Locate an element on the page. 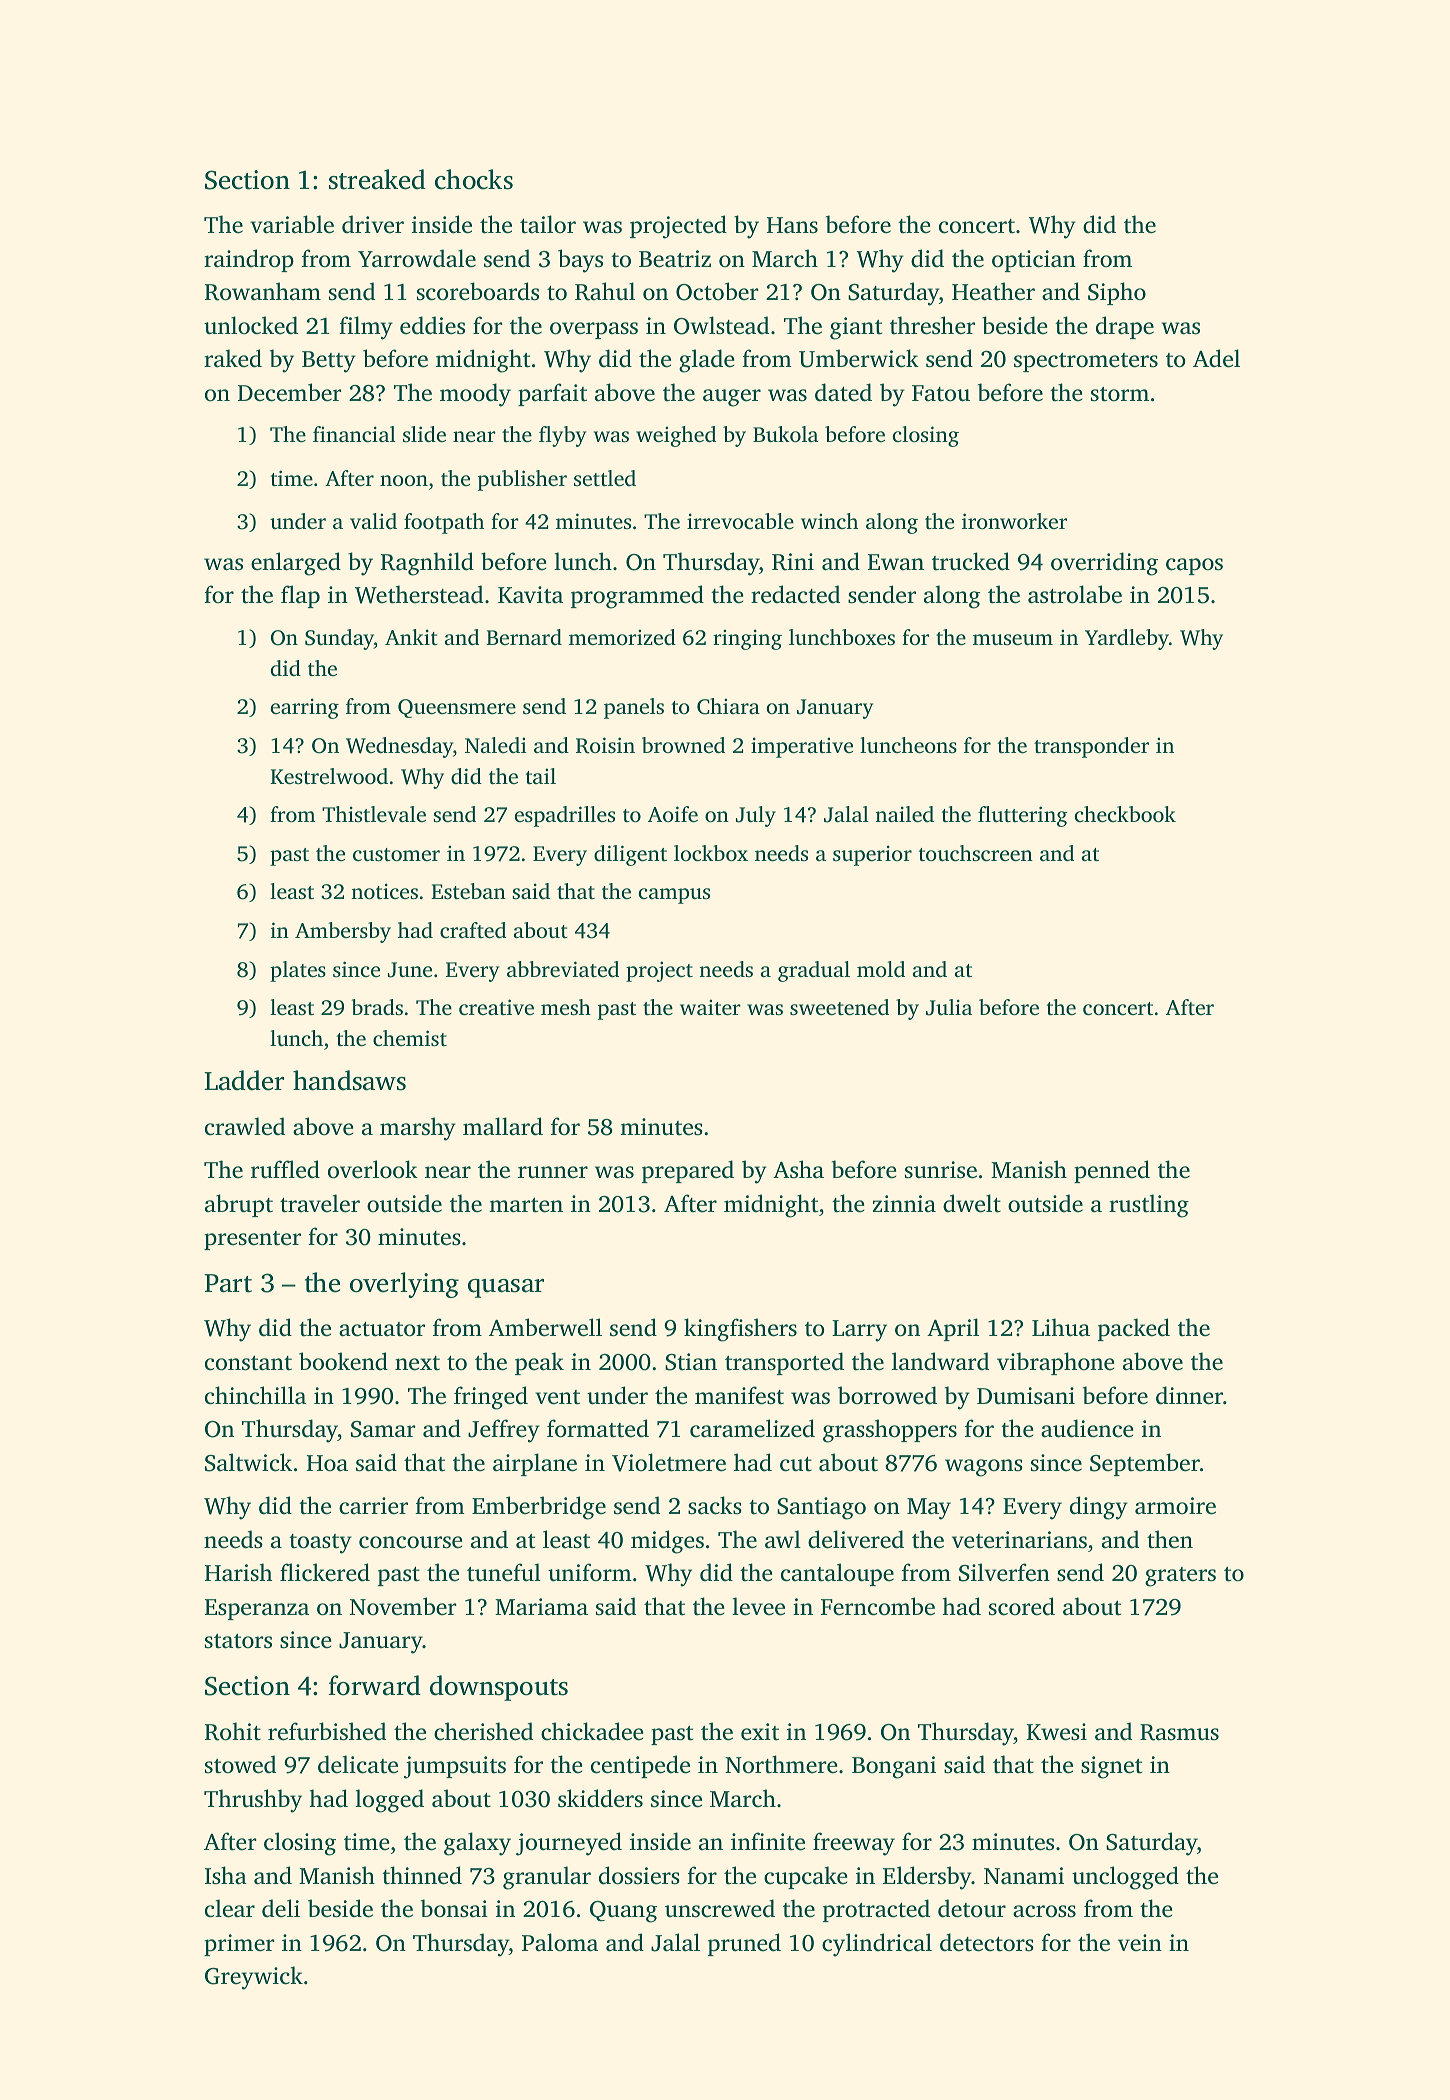 Image resolution: width=1450 pixels, height=2100 pixels. Rohit is located at coordinates (233, 1731).
